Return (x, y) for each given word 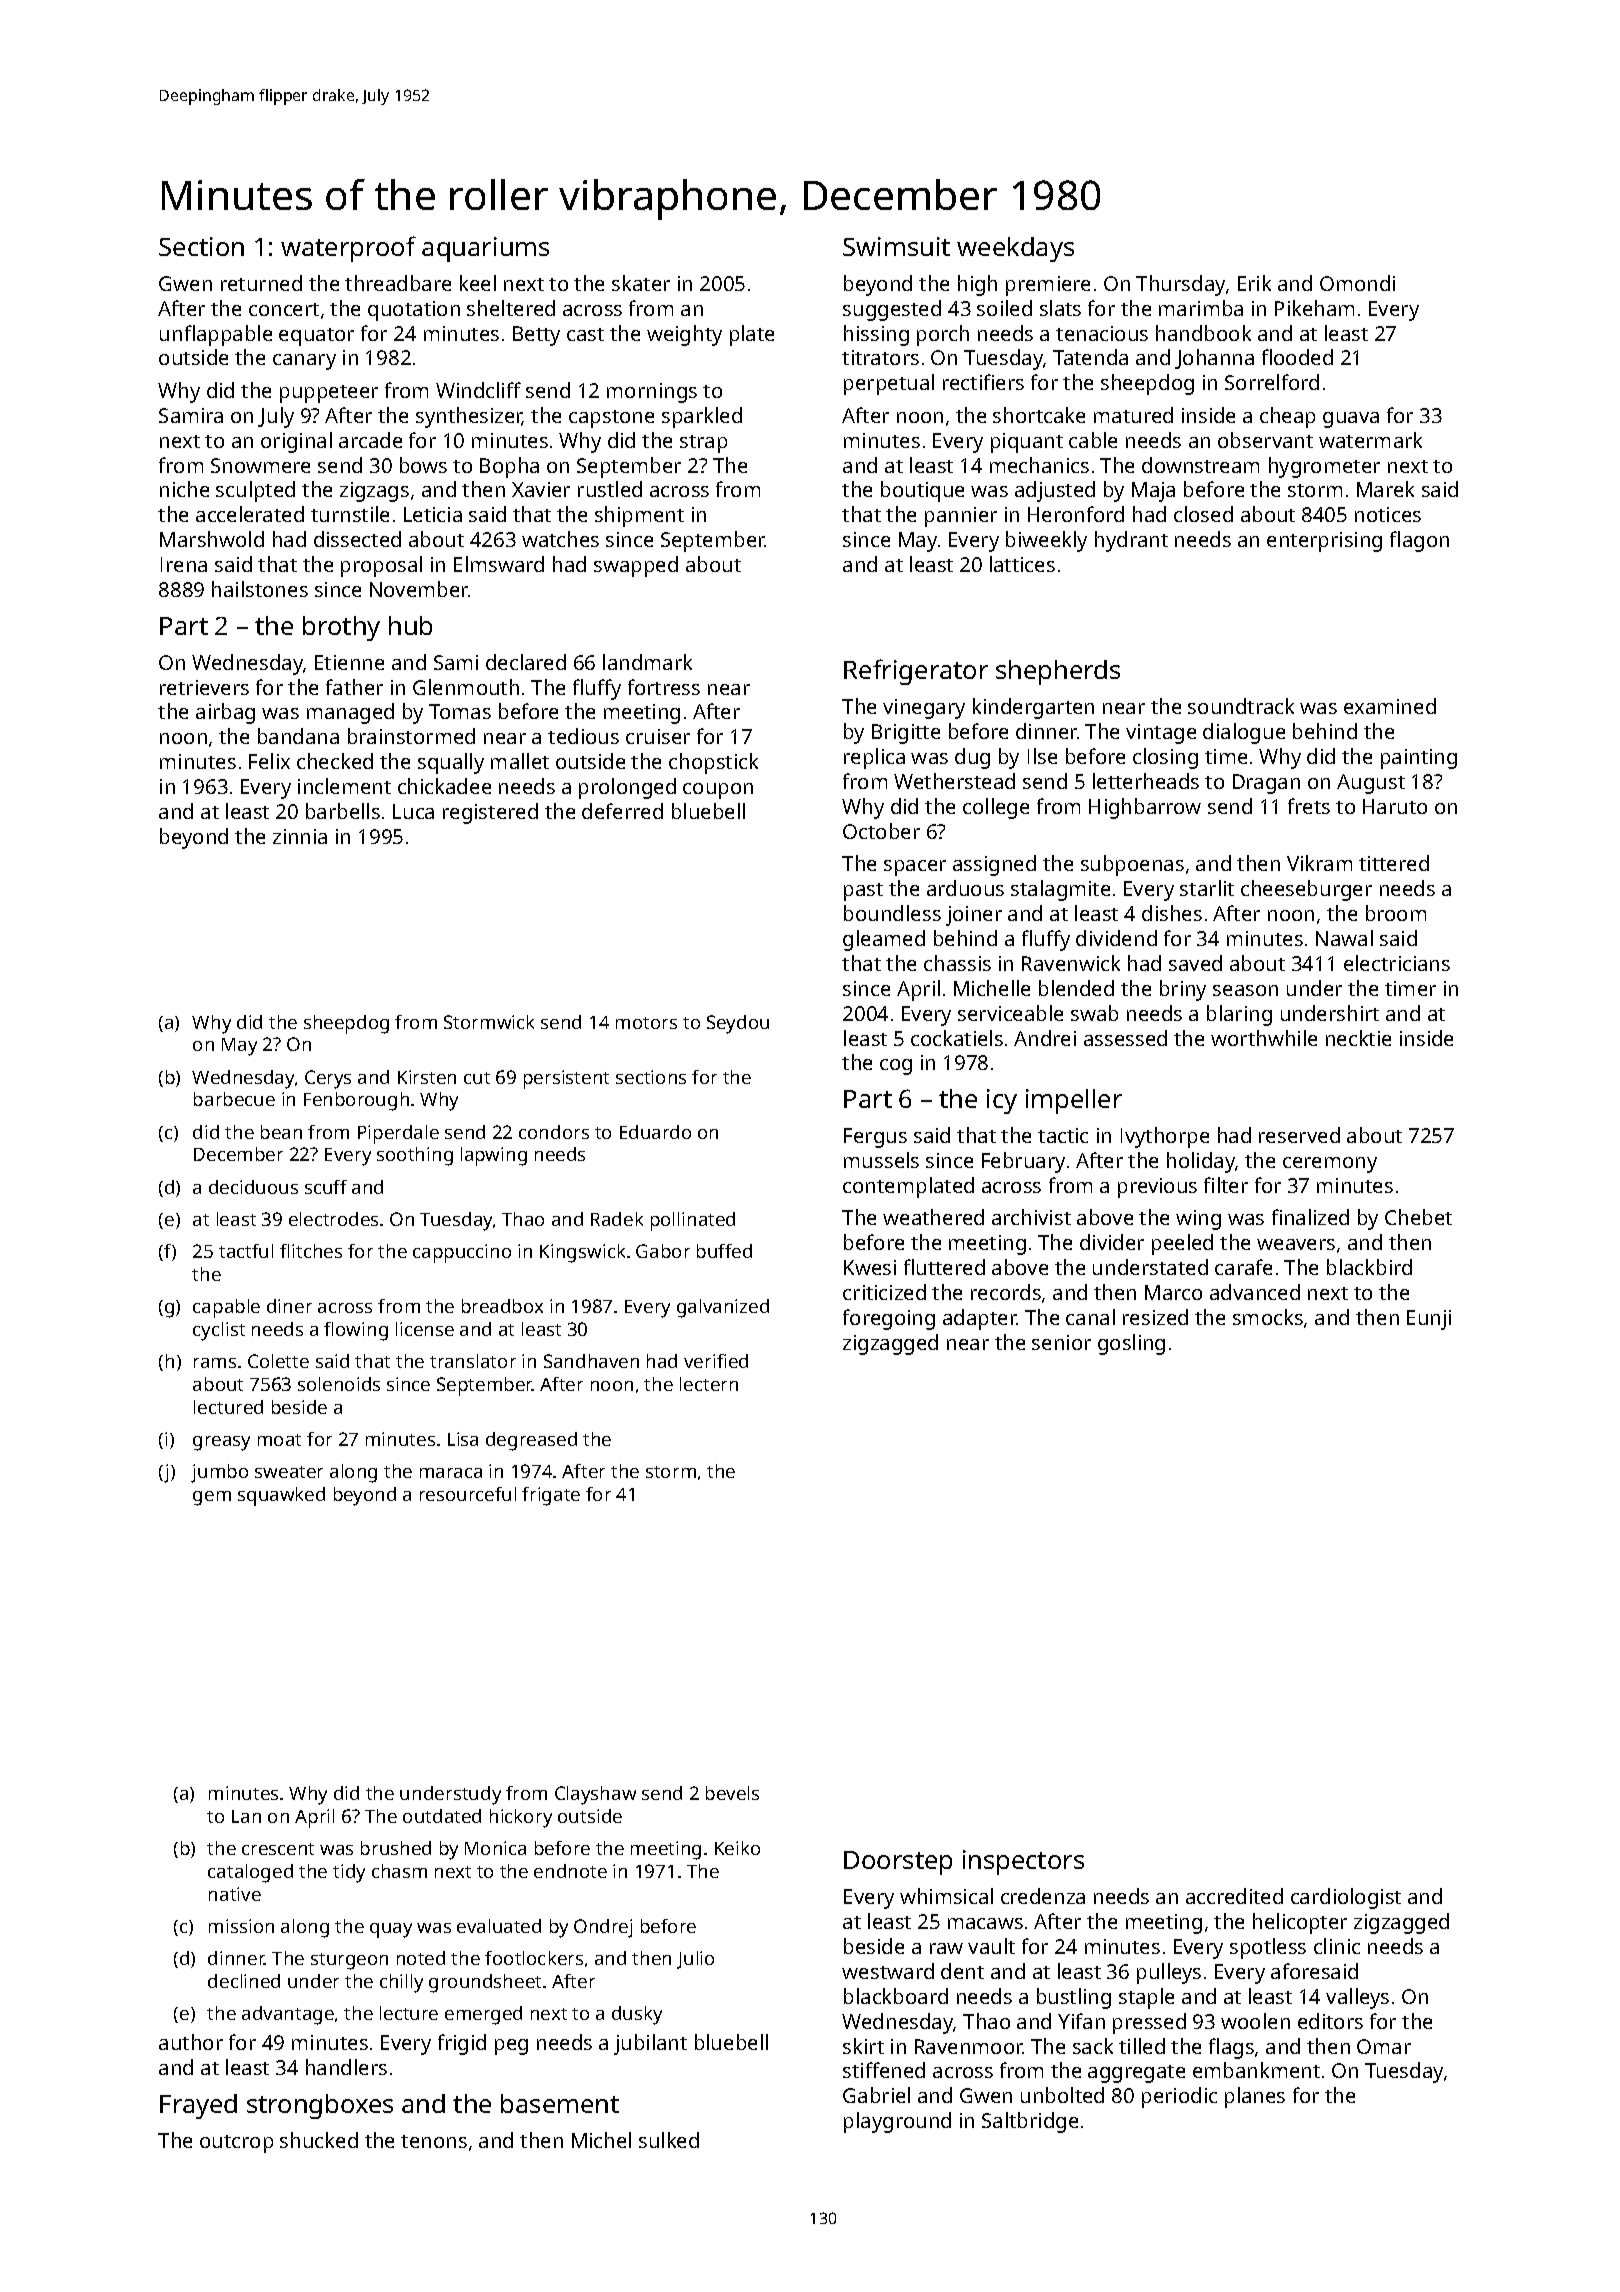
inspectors (1023, 1862)
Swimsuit (896, 246)
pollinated (693, 1221)
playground (897, 2122)
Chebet (1418, 1217)
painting (1419, 759)
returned (261, 283)
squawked (281, 1496)
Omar (1384, 2046)
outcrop (236, 2144)
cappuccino (462, 1253)
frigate (551, 1496)
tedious (583, 736)
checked (335, 761)
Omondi (1357, 283)
